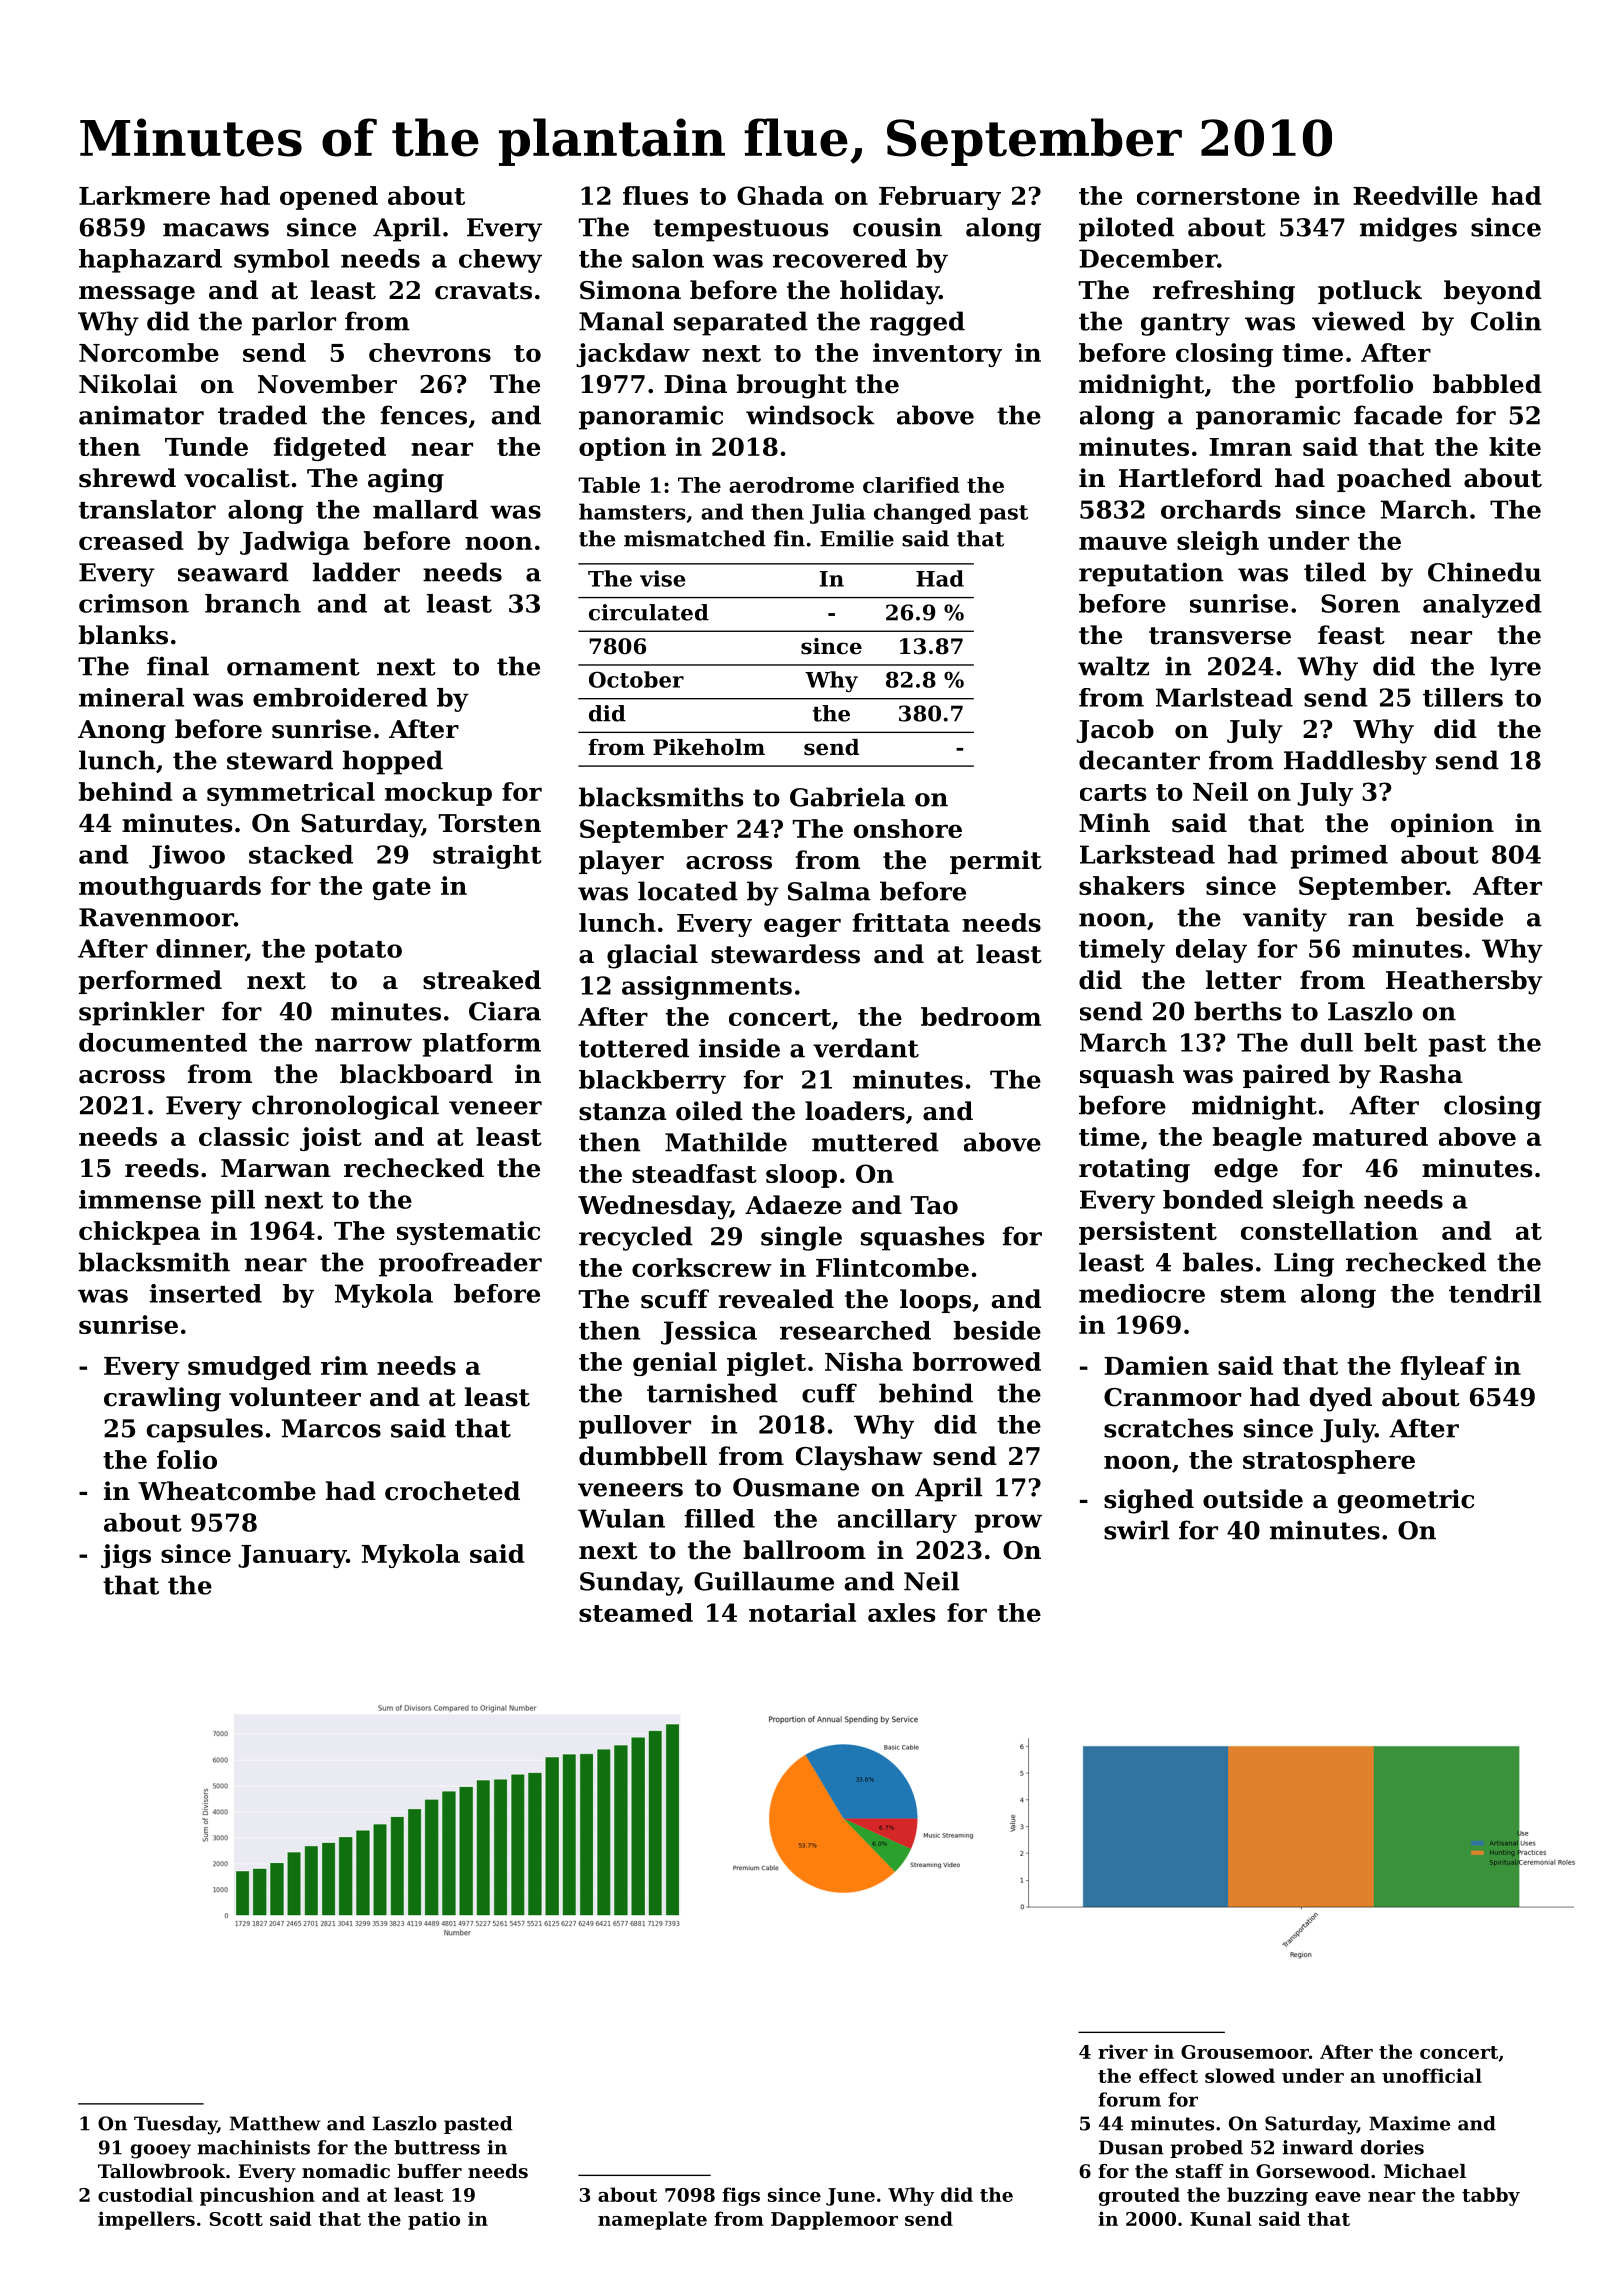 This screenshot has width=1620, height=2292. What do you see at coordinates (236, 2219) in the screenshot?
I see `Scott` at bounding box center [236, 2219].
